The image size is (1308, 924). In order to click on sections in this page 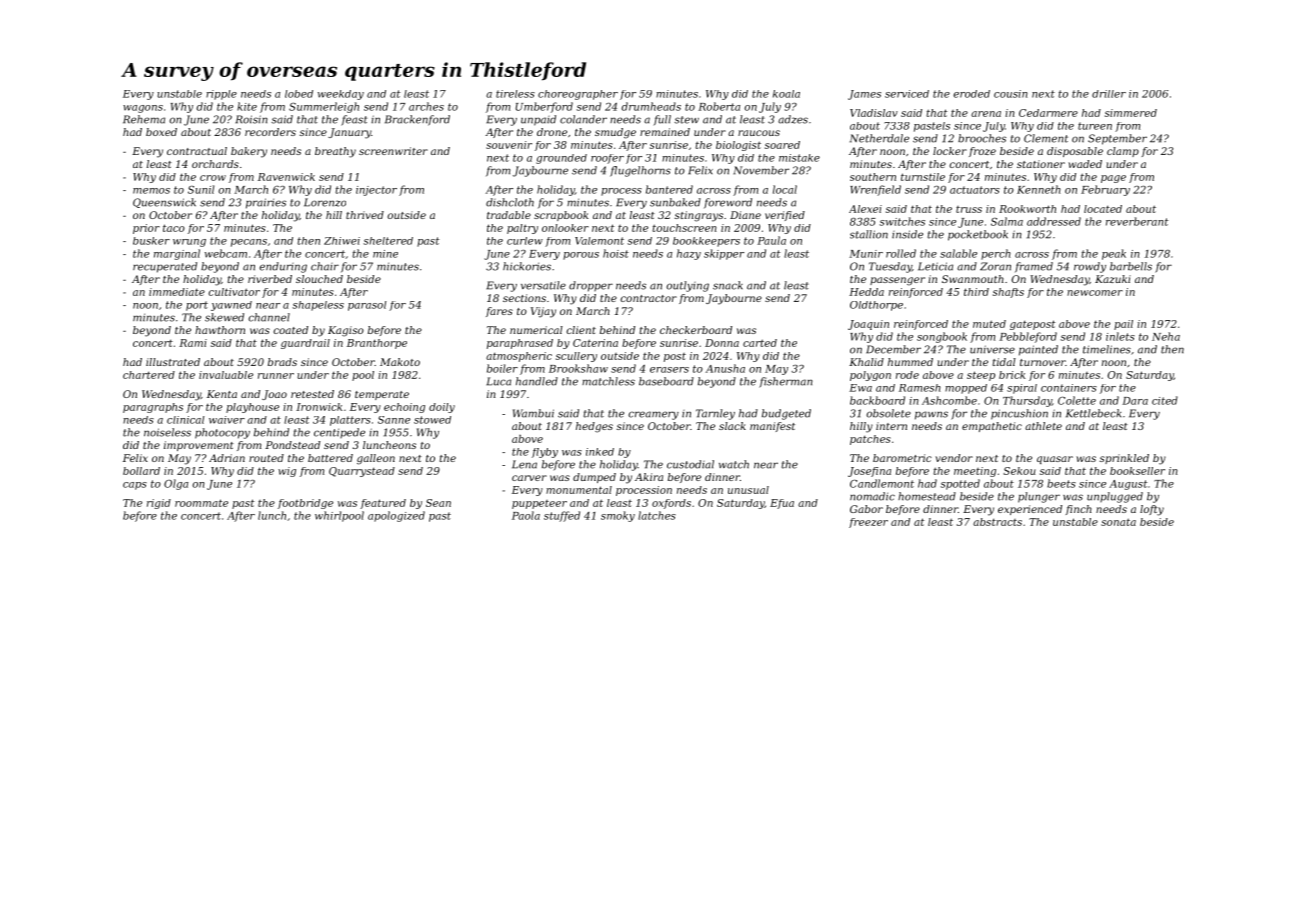, I will do `click(524, 298)`.
